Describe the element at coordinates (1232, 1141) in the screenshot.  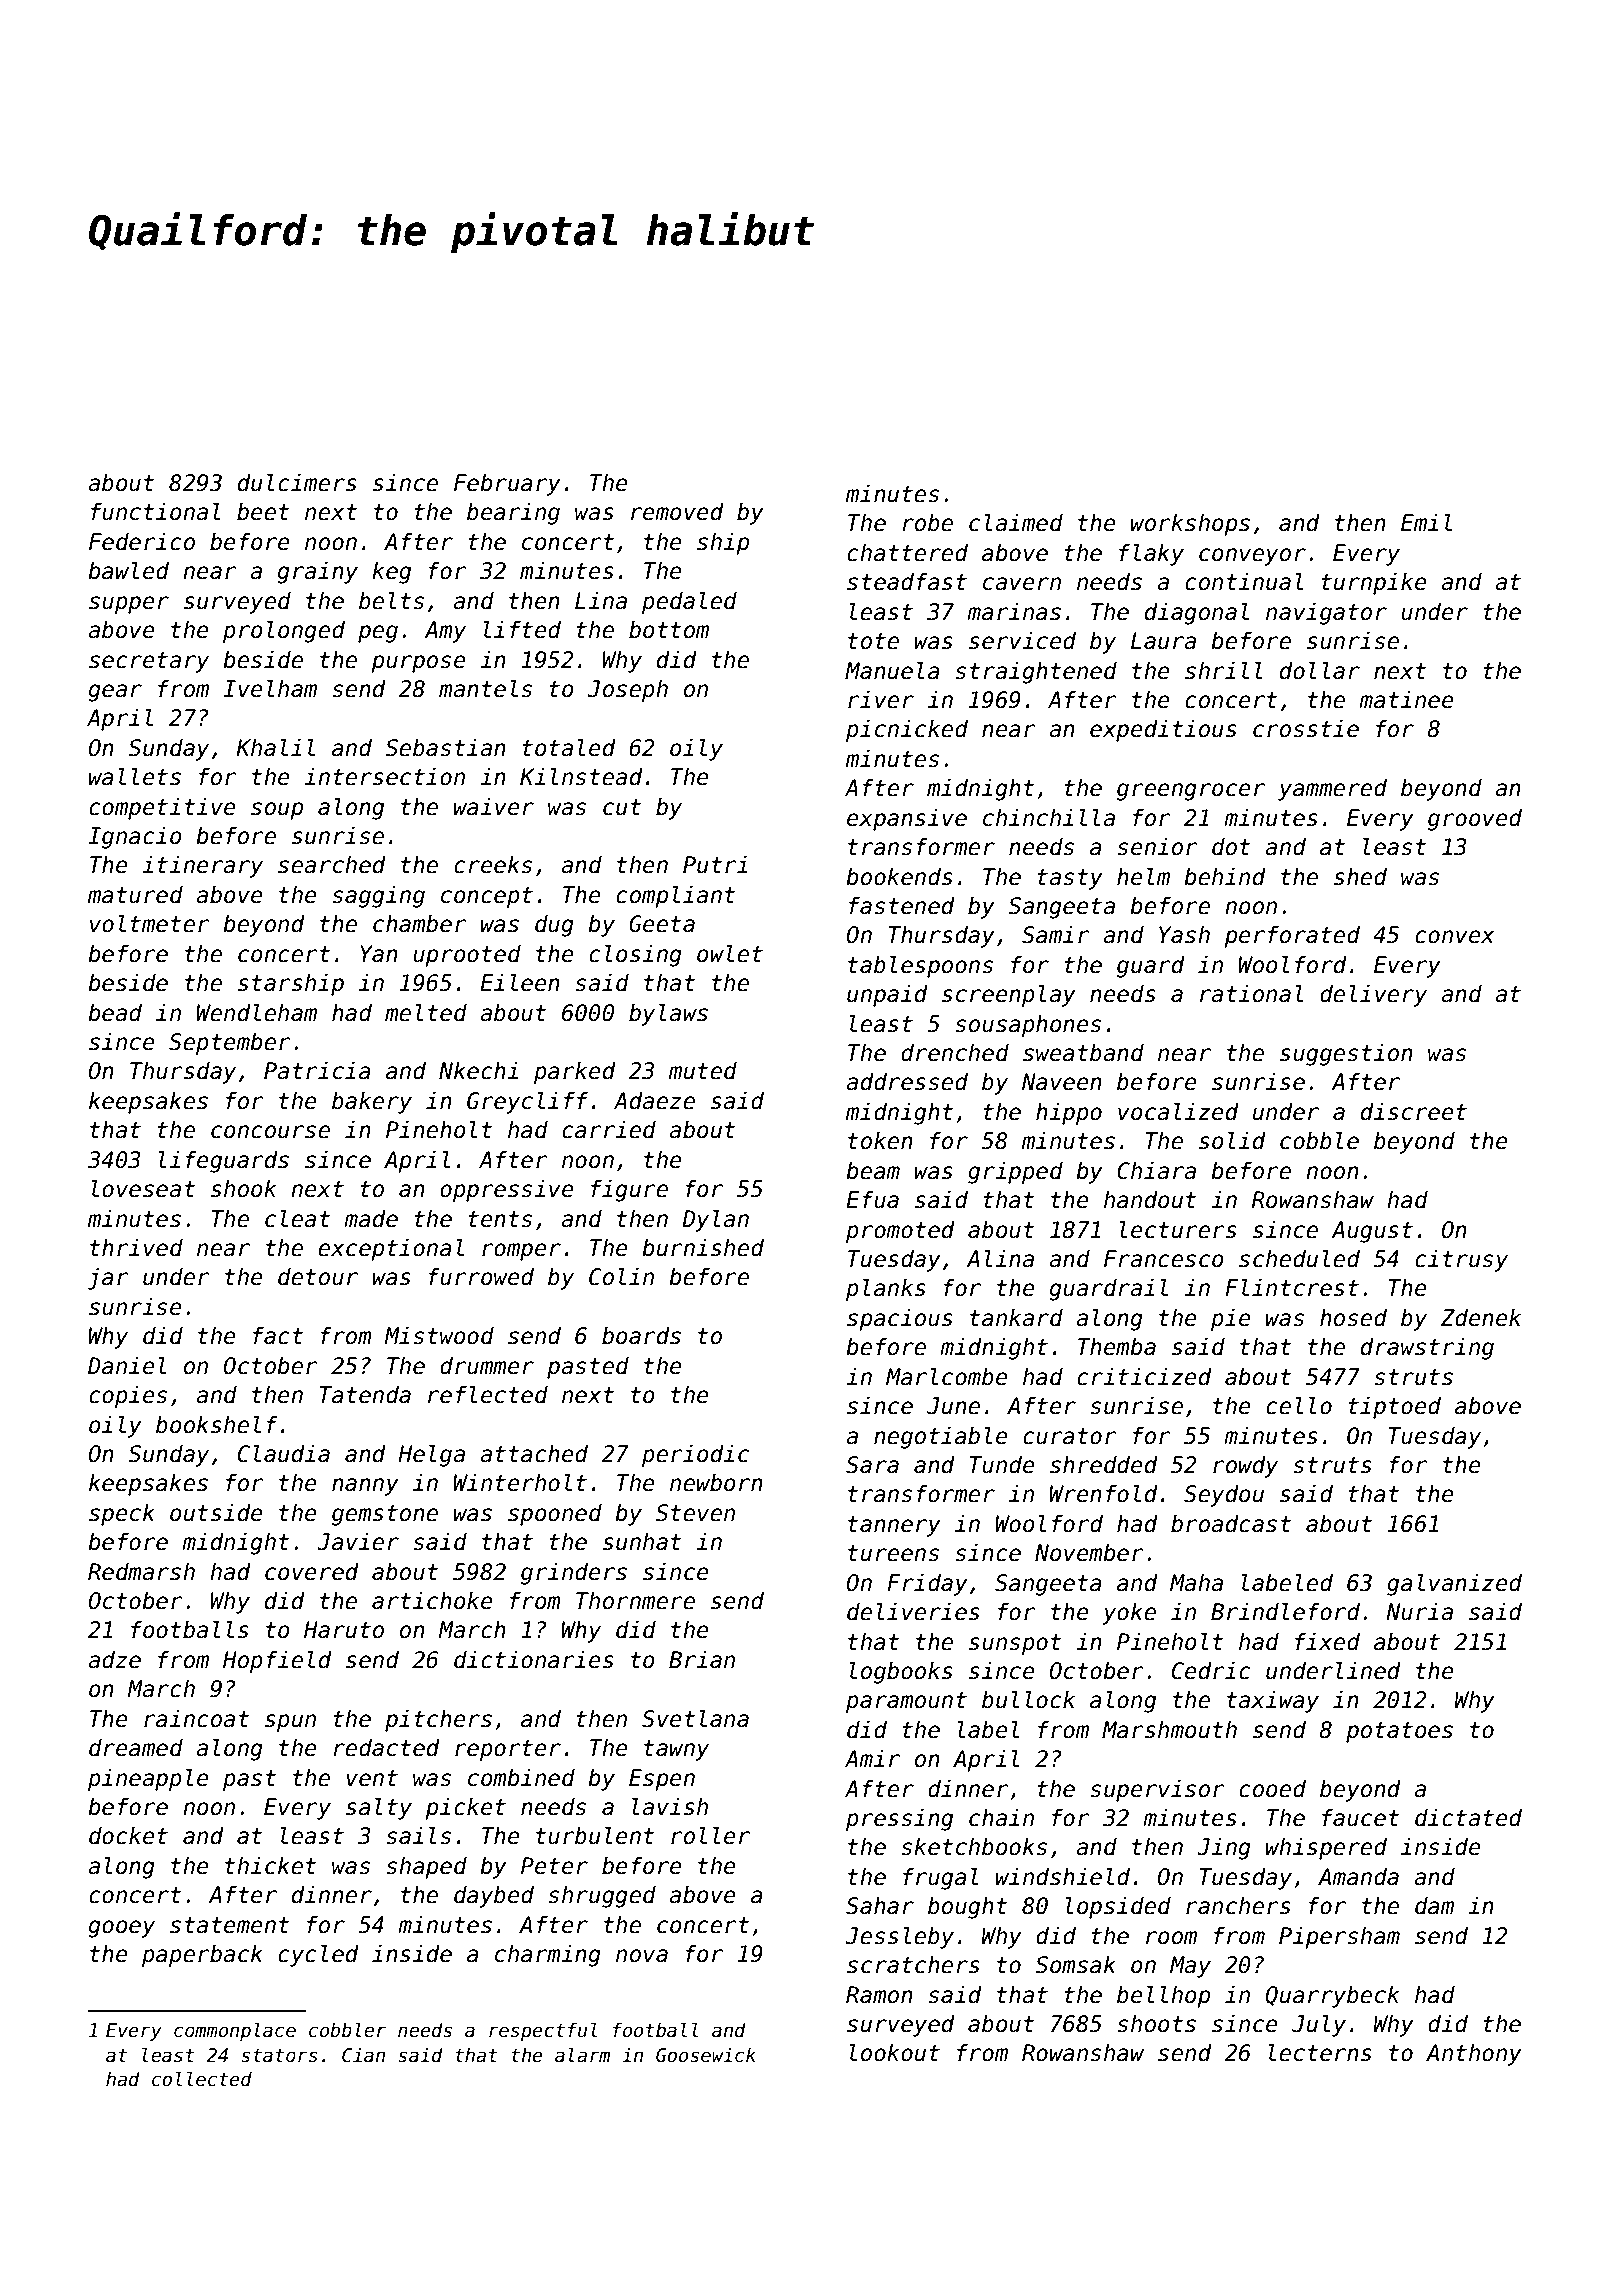
I see `solid` at that location.
